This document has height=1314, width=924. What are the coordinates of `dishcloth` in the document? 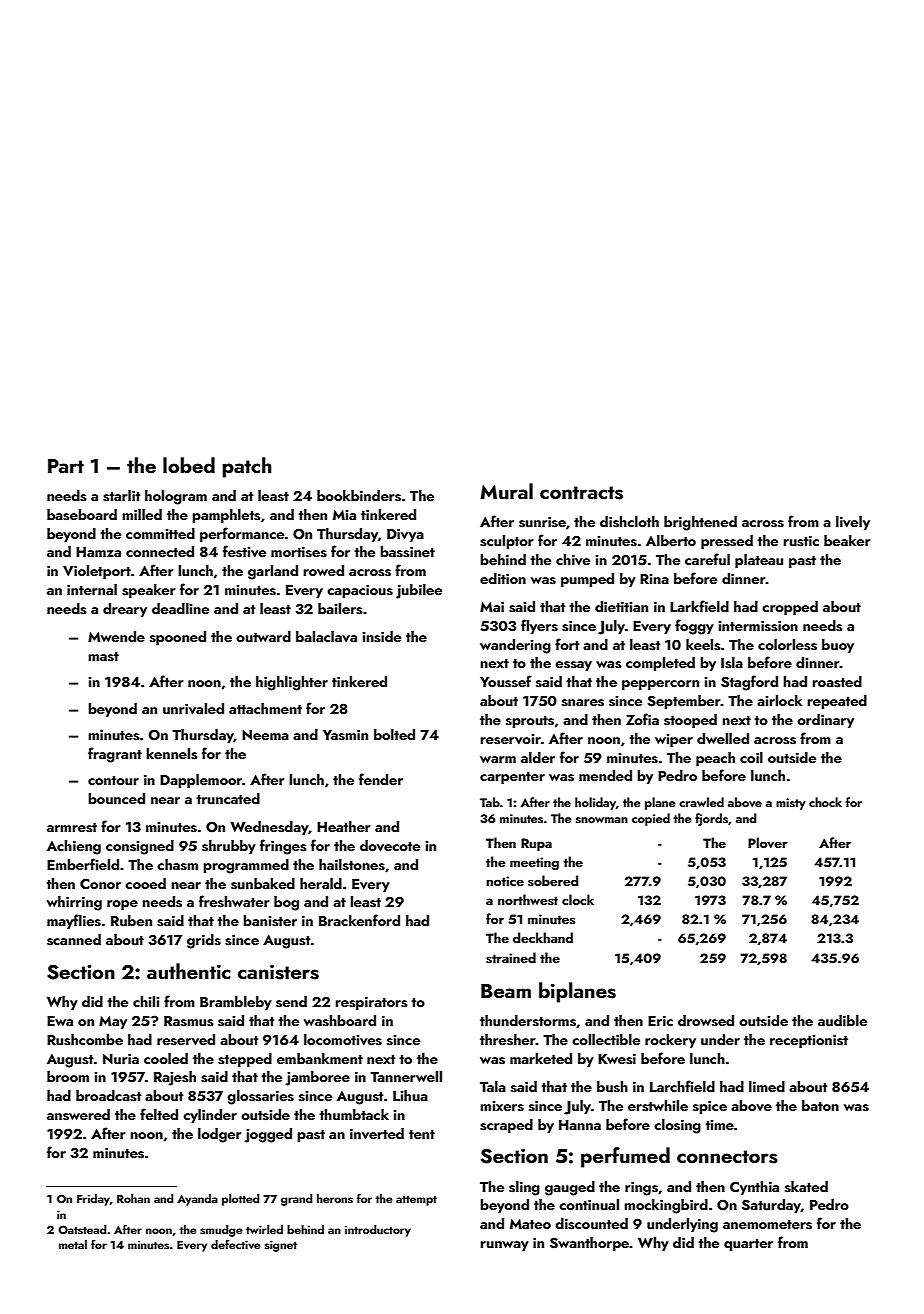 It's located at (629, 522).
